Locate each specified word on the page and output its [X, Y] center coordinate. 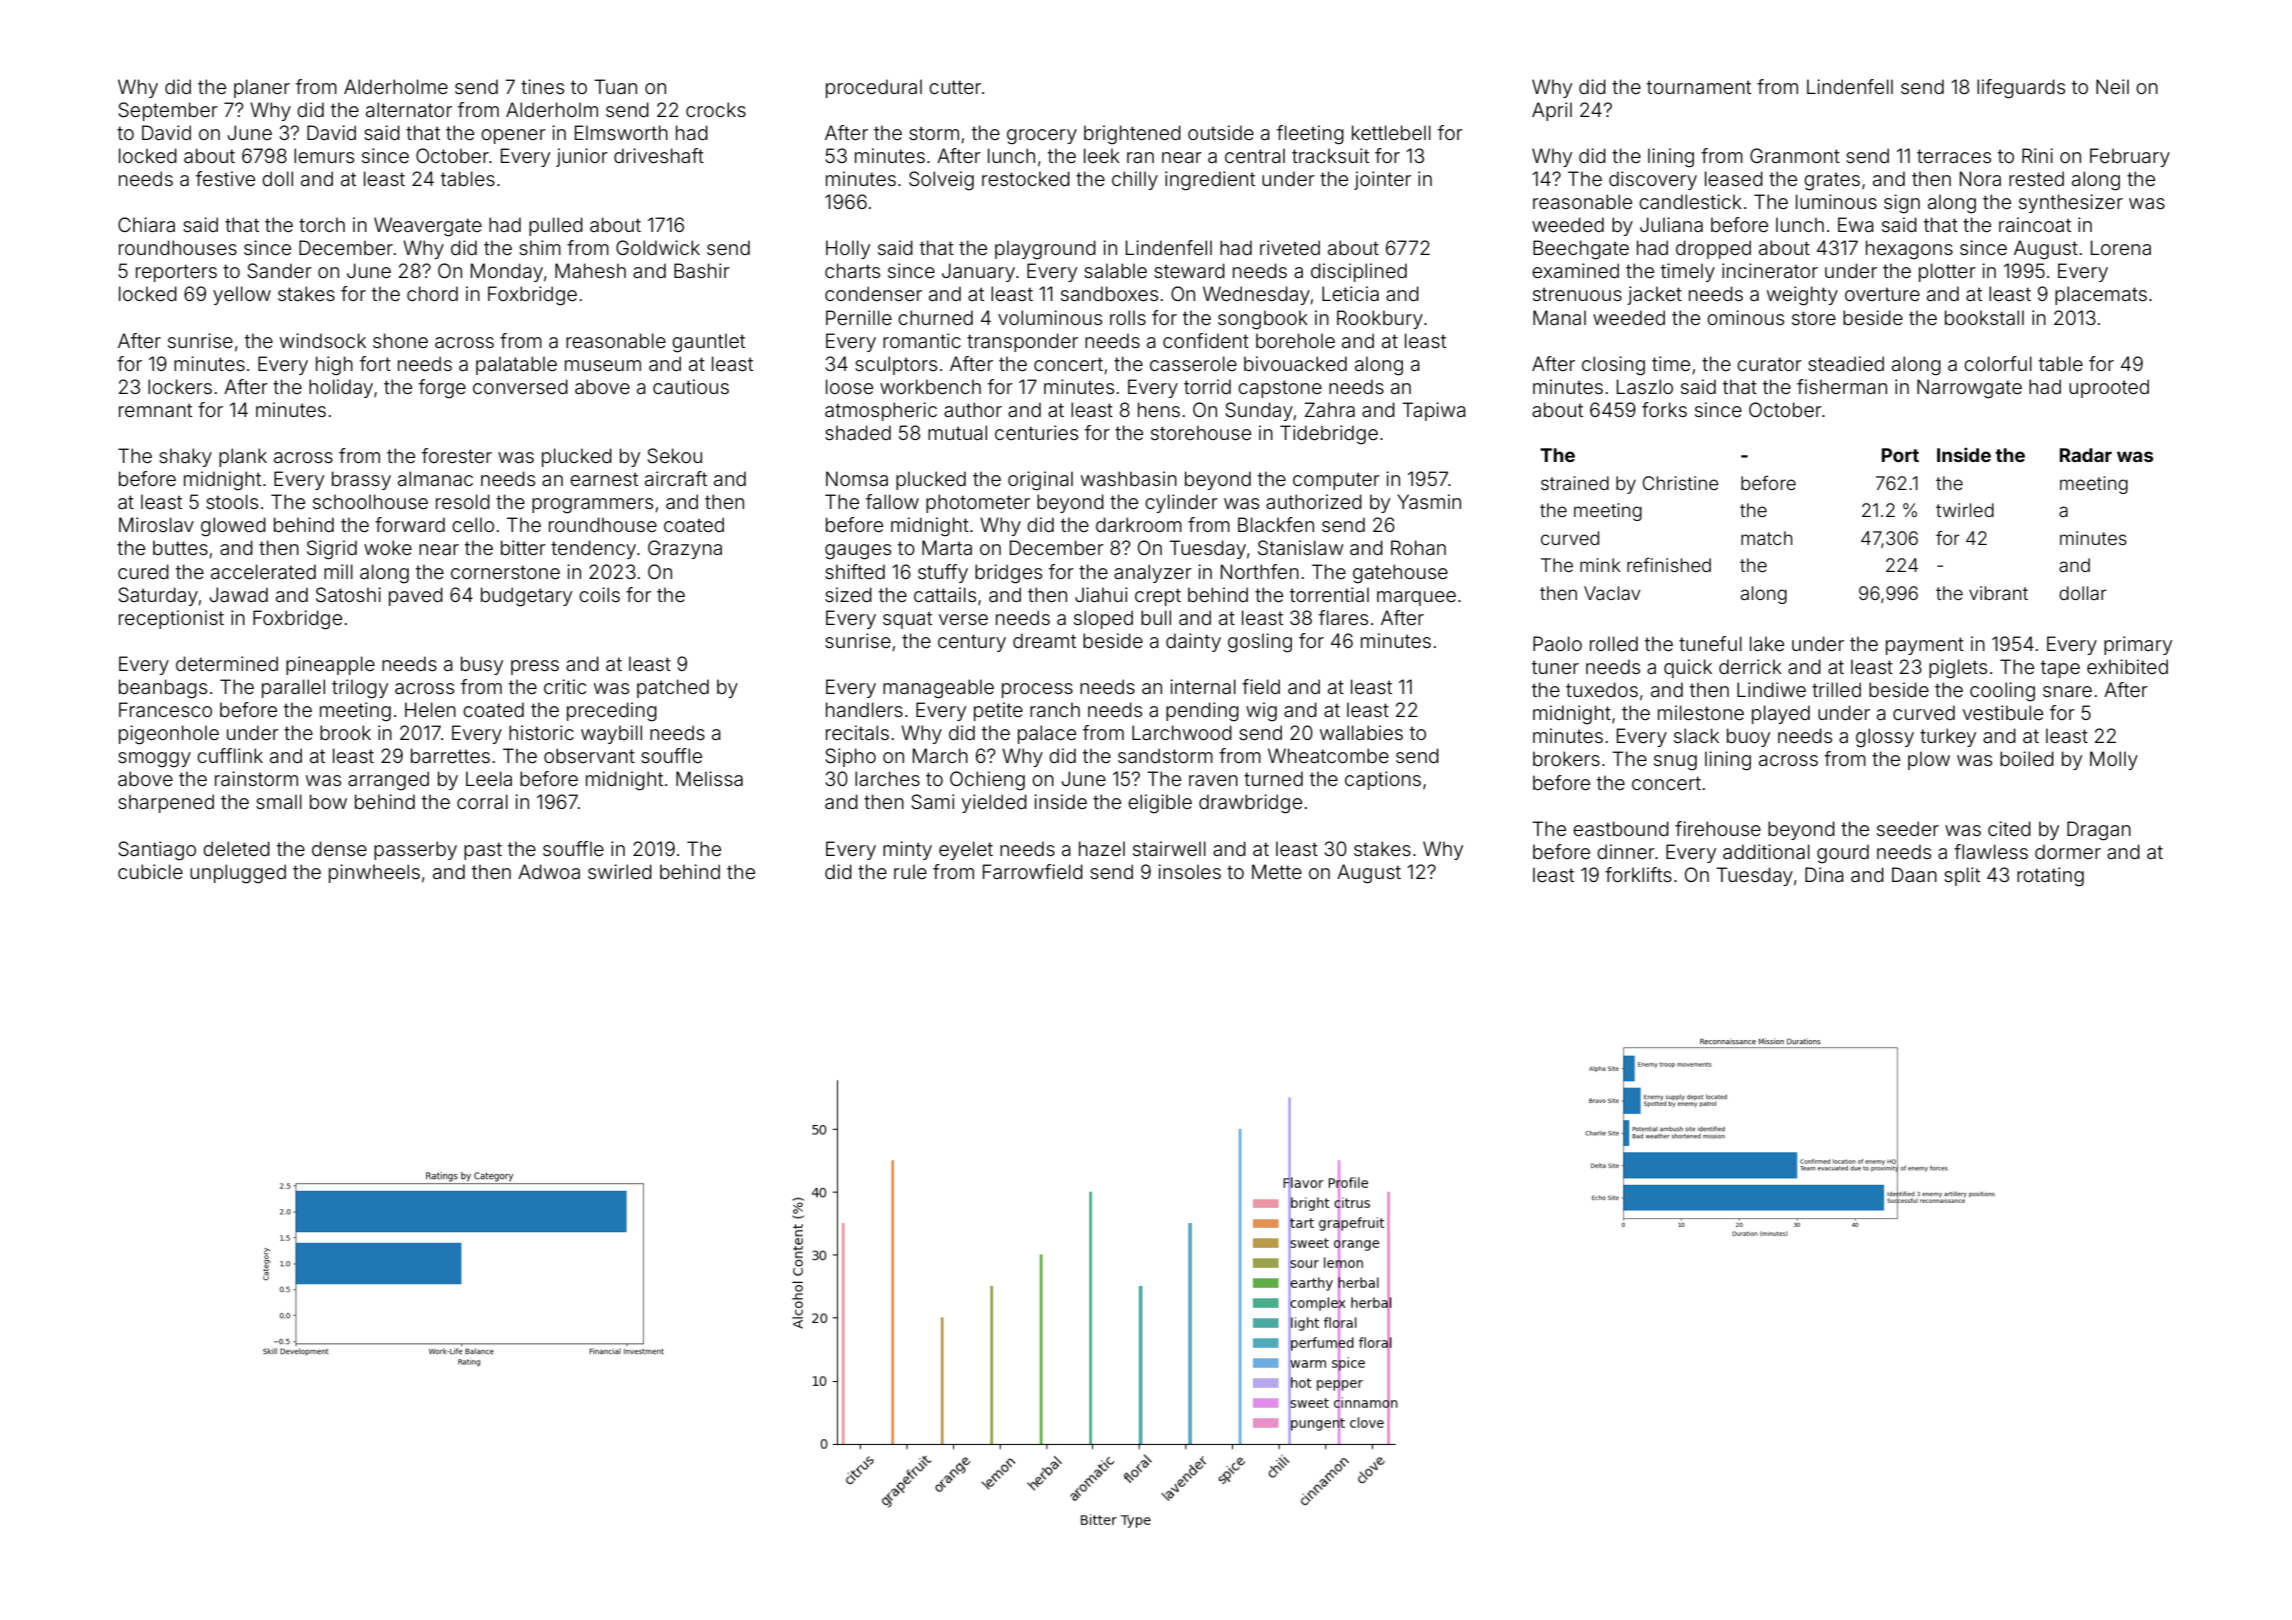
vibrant [1998, 593]
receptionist [171, 619]
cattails [945, 594]
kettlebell [1391, 132]
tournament [1699, 87]
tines [542, 86]
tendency [593, 549]
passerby [415, 850]
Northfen [1260, 571]
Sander [279, 270]
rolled [1614, 643]
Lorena [2121, 247]
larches [887, 778]
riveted [1290, 247]
